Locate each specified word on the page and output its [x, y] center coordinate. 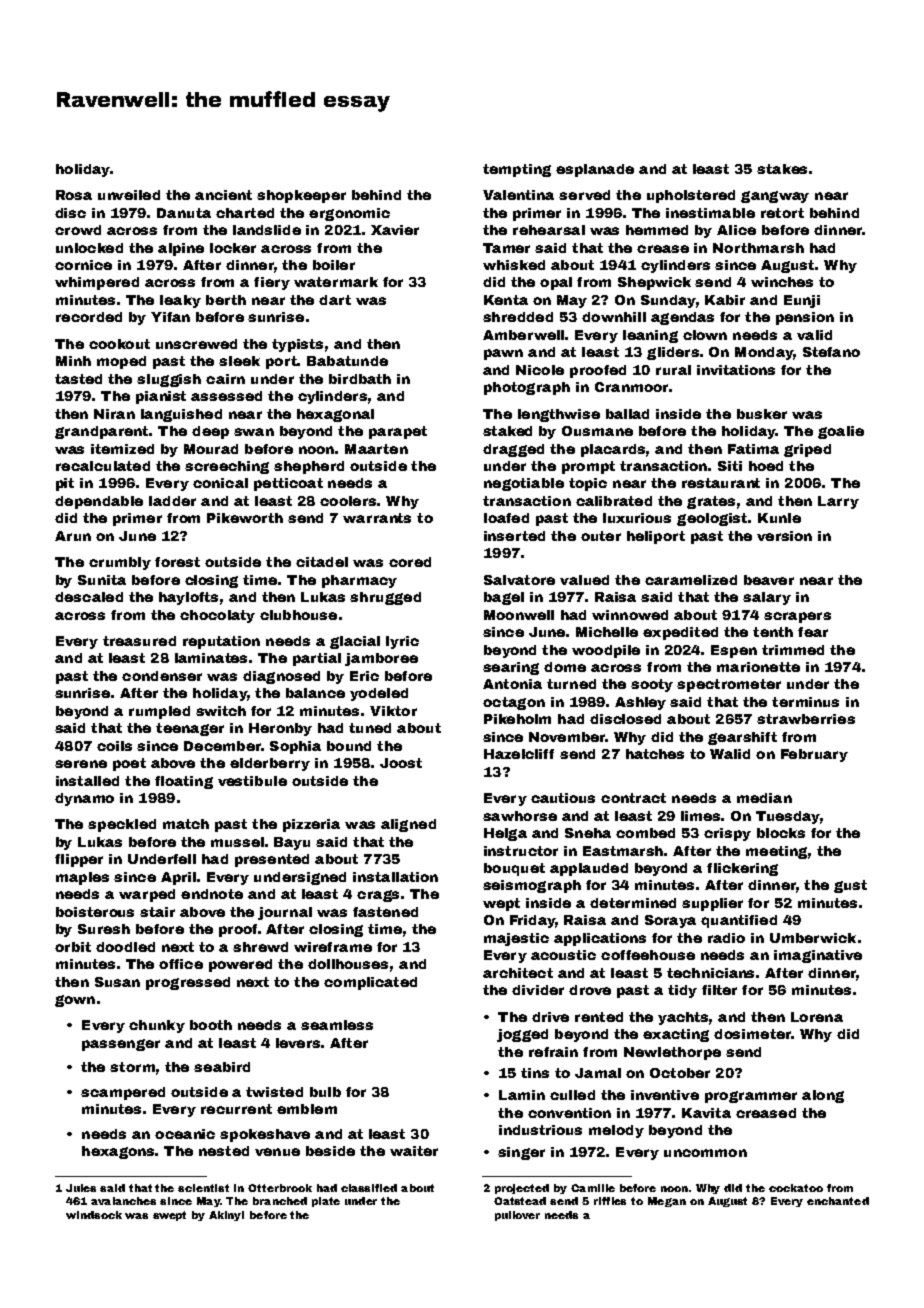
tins [535, 1073]
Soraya [670, 921]
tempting [517, 170]
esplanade [595, 170]
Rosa [74, 195]
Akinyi [226, 1216]
